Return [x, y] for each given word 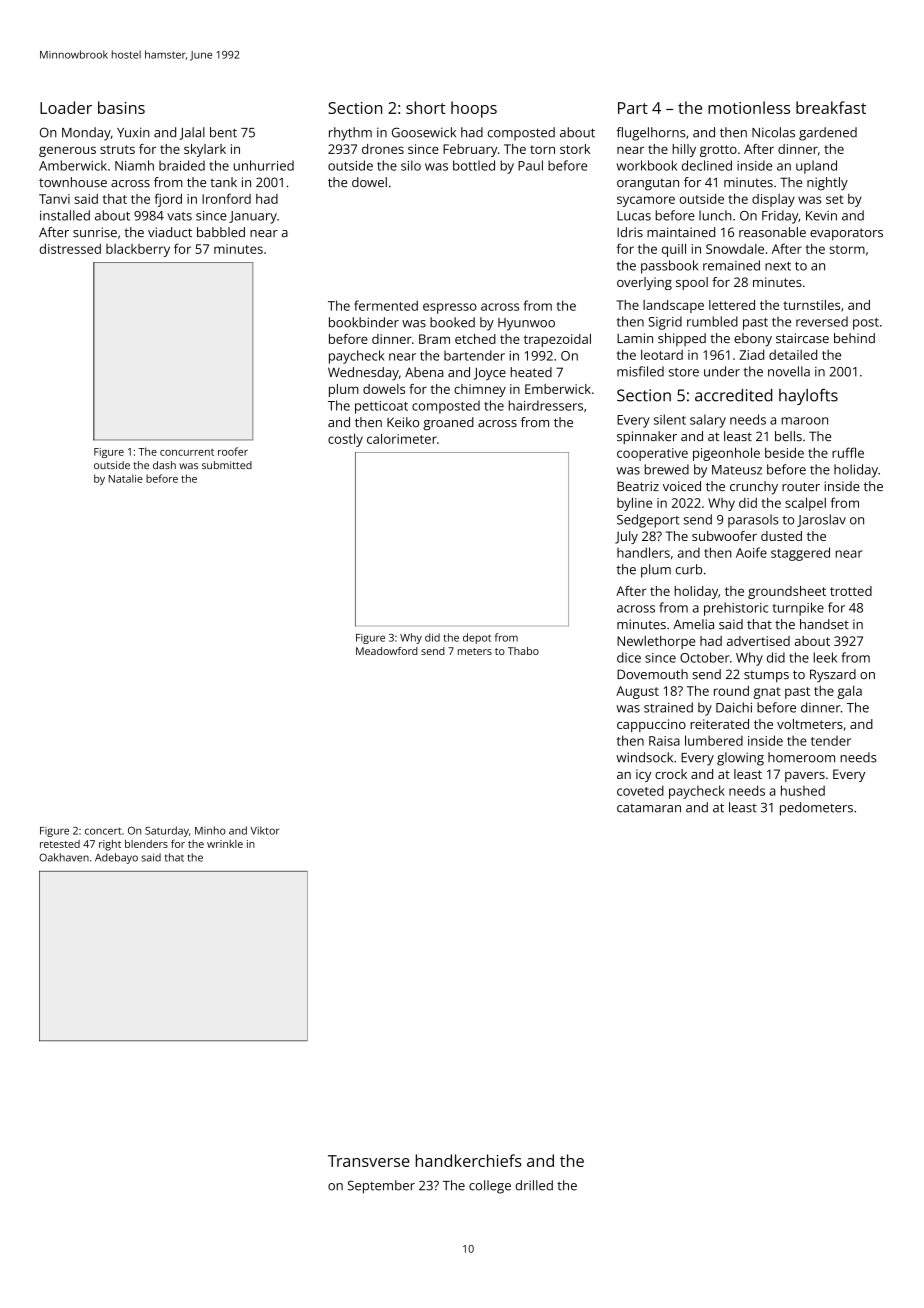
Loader [66, 107]
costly [345, 440]
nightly [827, 184]
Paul [530, 165]
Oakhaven [64, 857]
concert [103, 831]
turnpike [798, 609]
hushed [803, 790]
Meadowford [387, 651]
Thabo [523, 651]
